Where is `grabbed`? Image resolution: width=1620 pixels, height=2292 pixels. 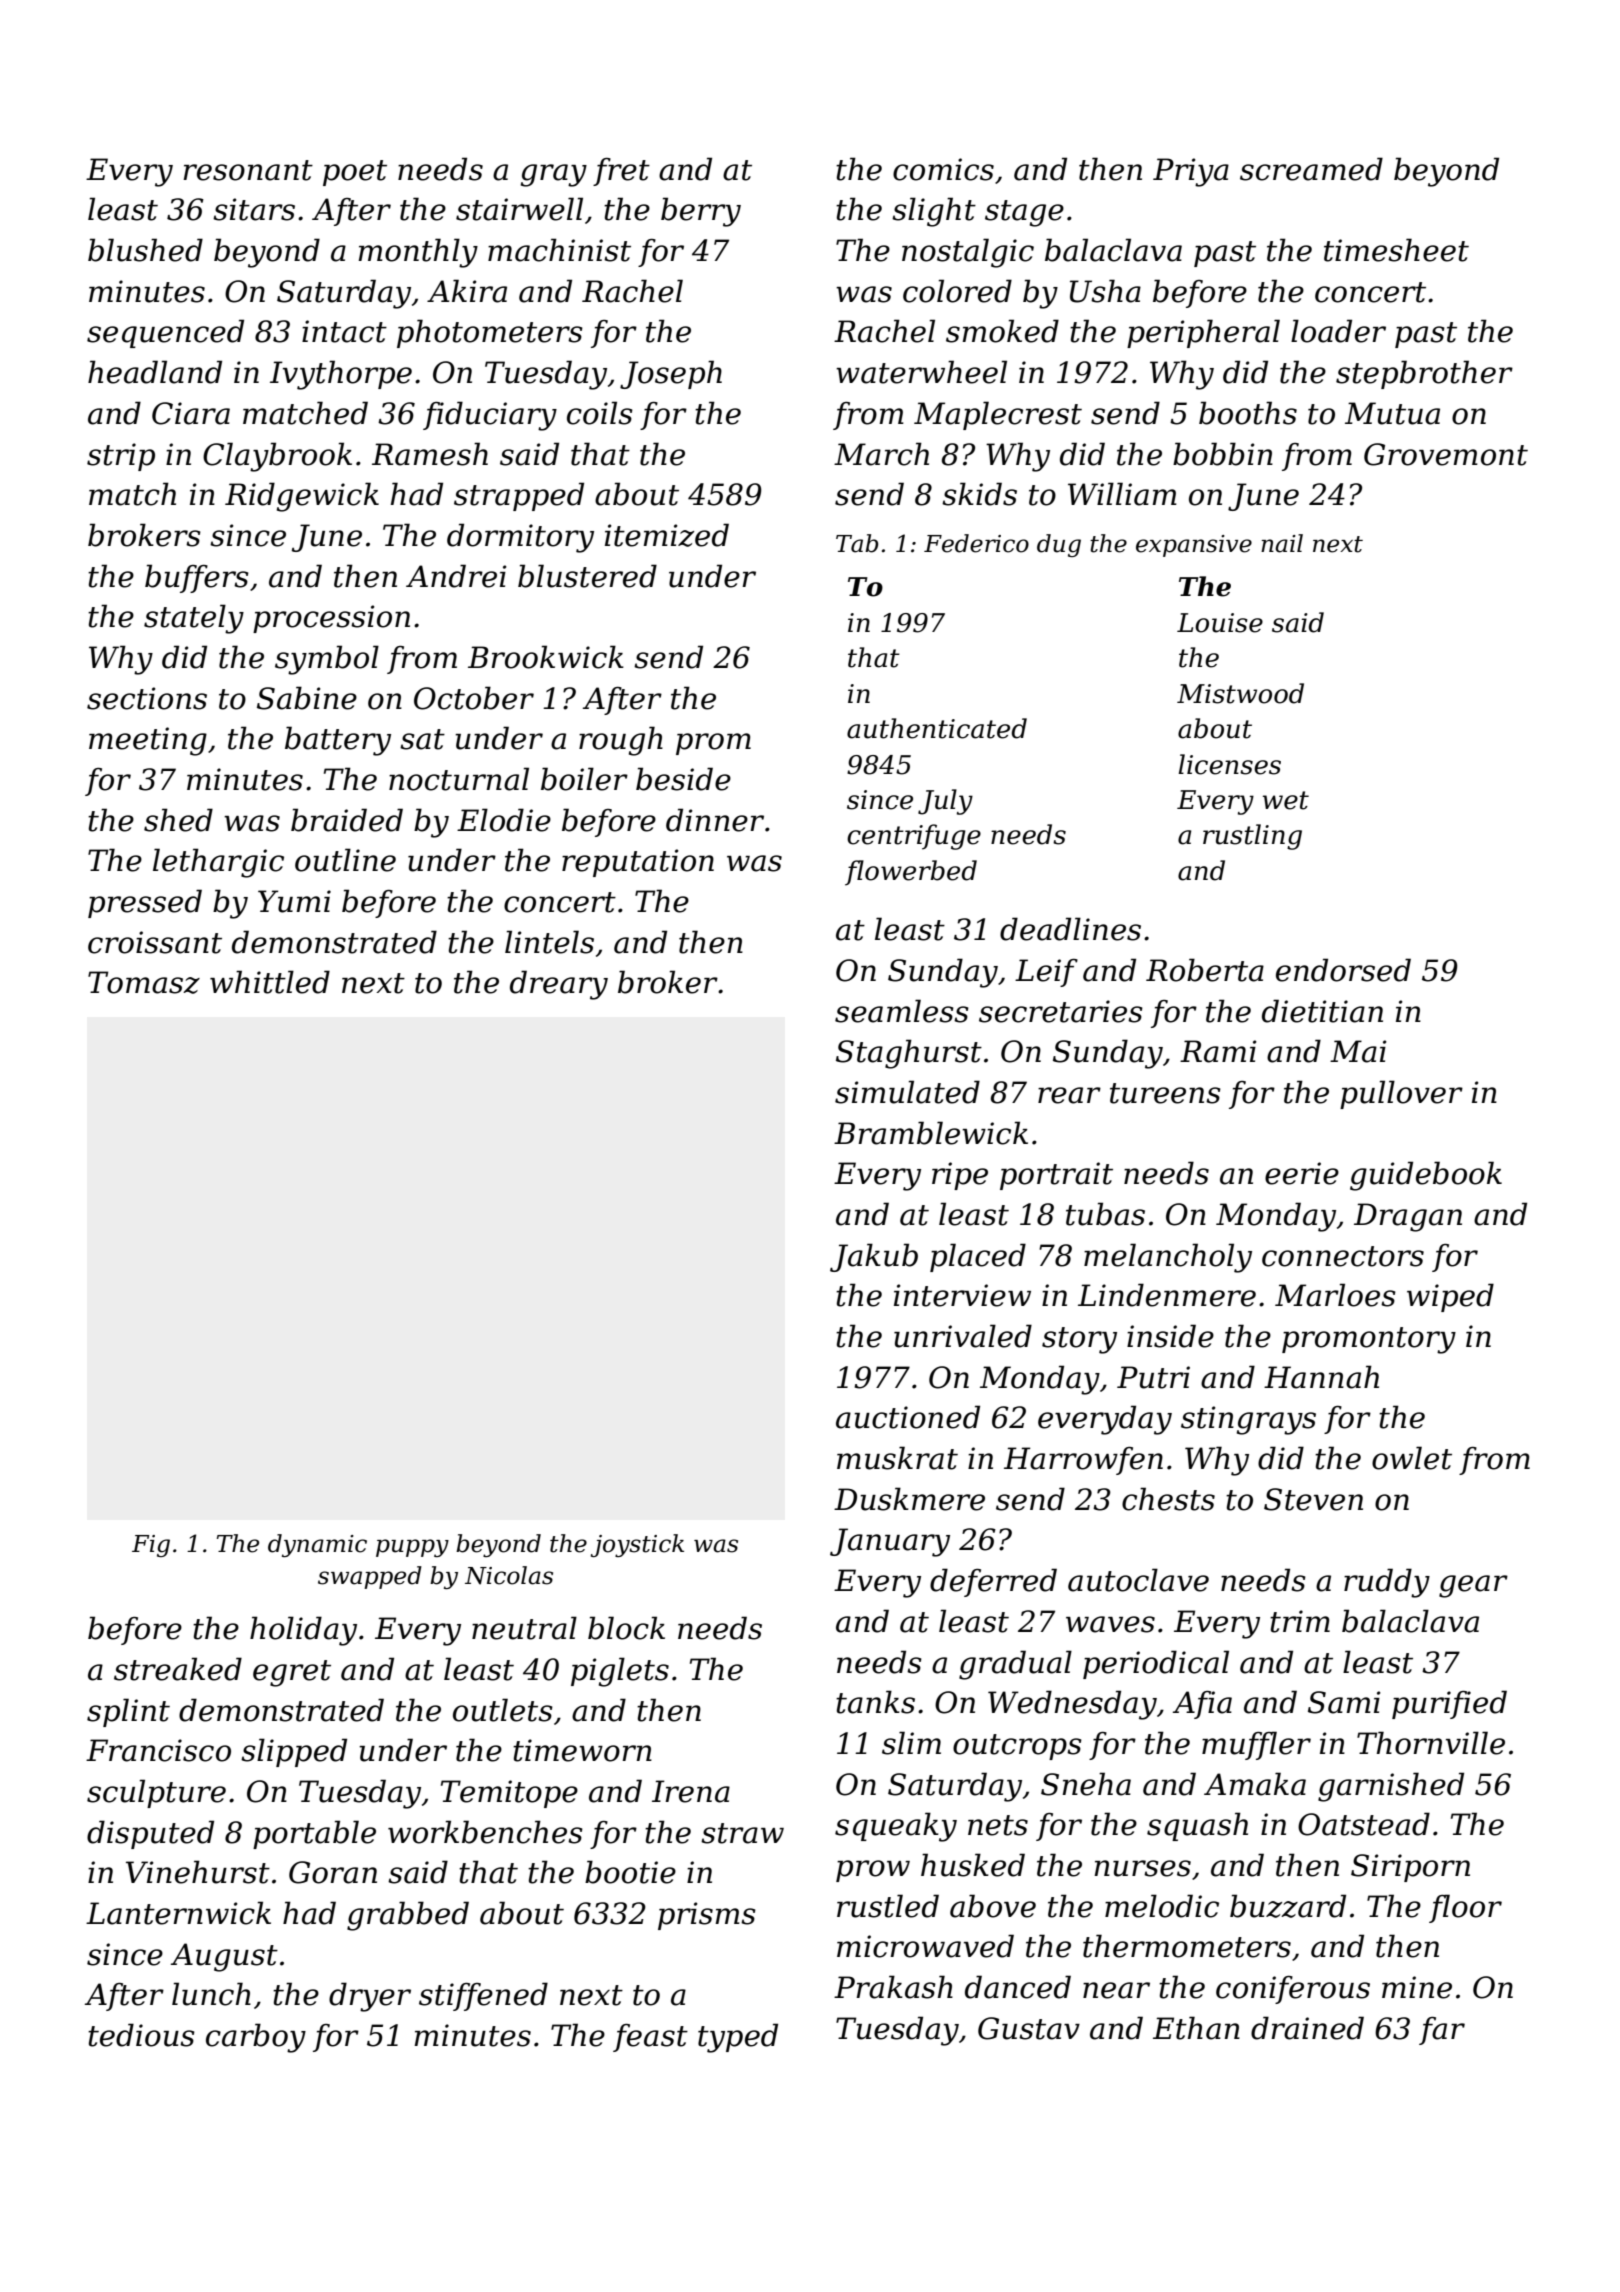
grabbed is located at coordinates (408, 1916).
